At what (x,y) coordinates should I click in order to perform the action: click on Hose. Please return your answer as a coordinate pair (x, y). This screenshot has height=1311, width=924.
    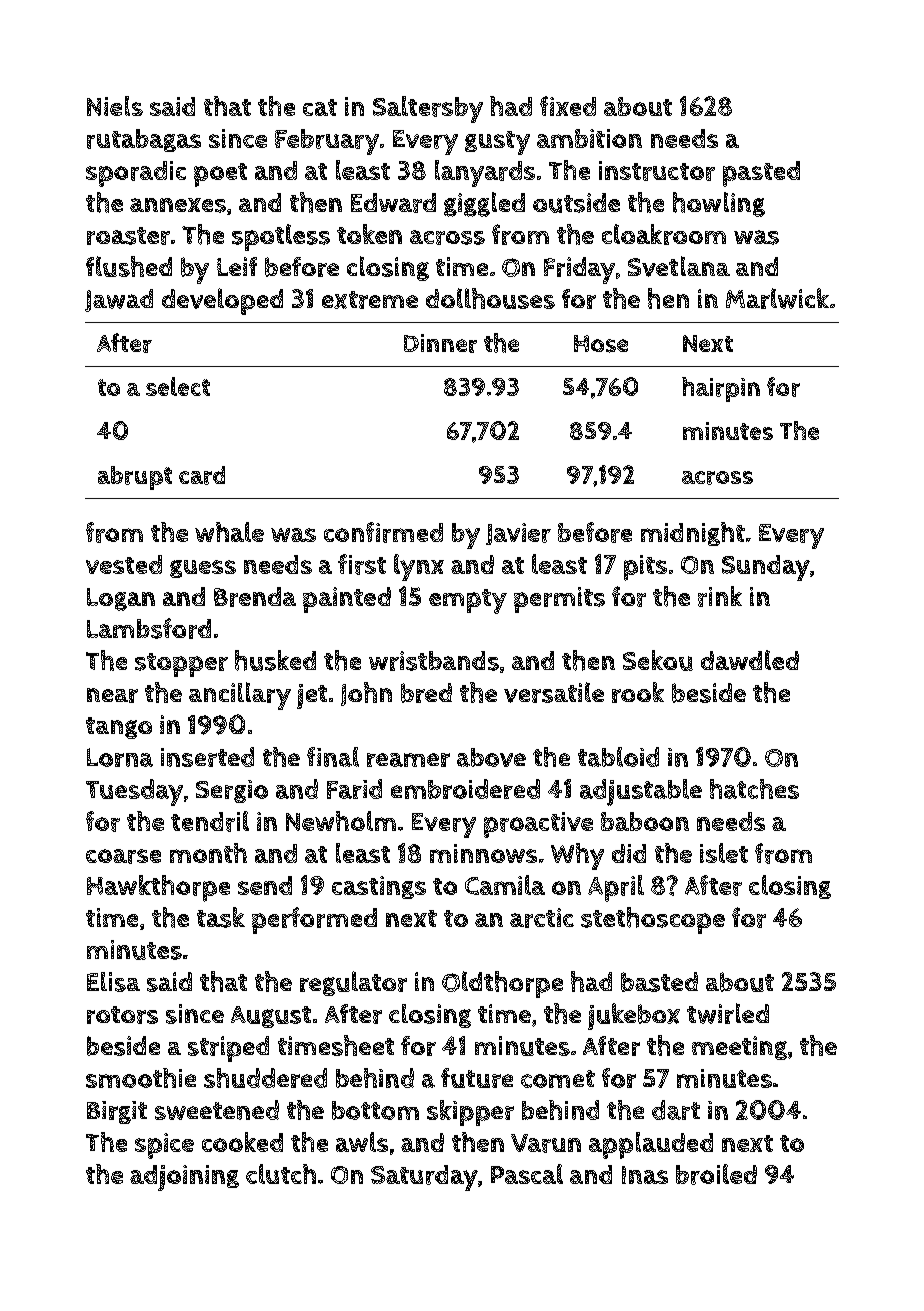
    Looking at the image, I should click on (601, 344).
